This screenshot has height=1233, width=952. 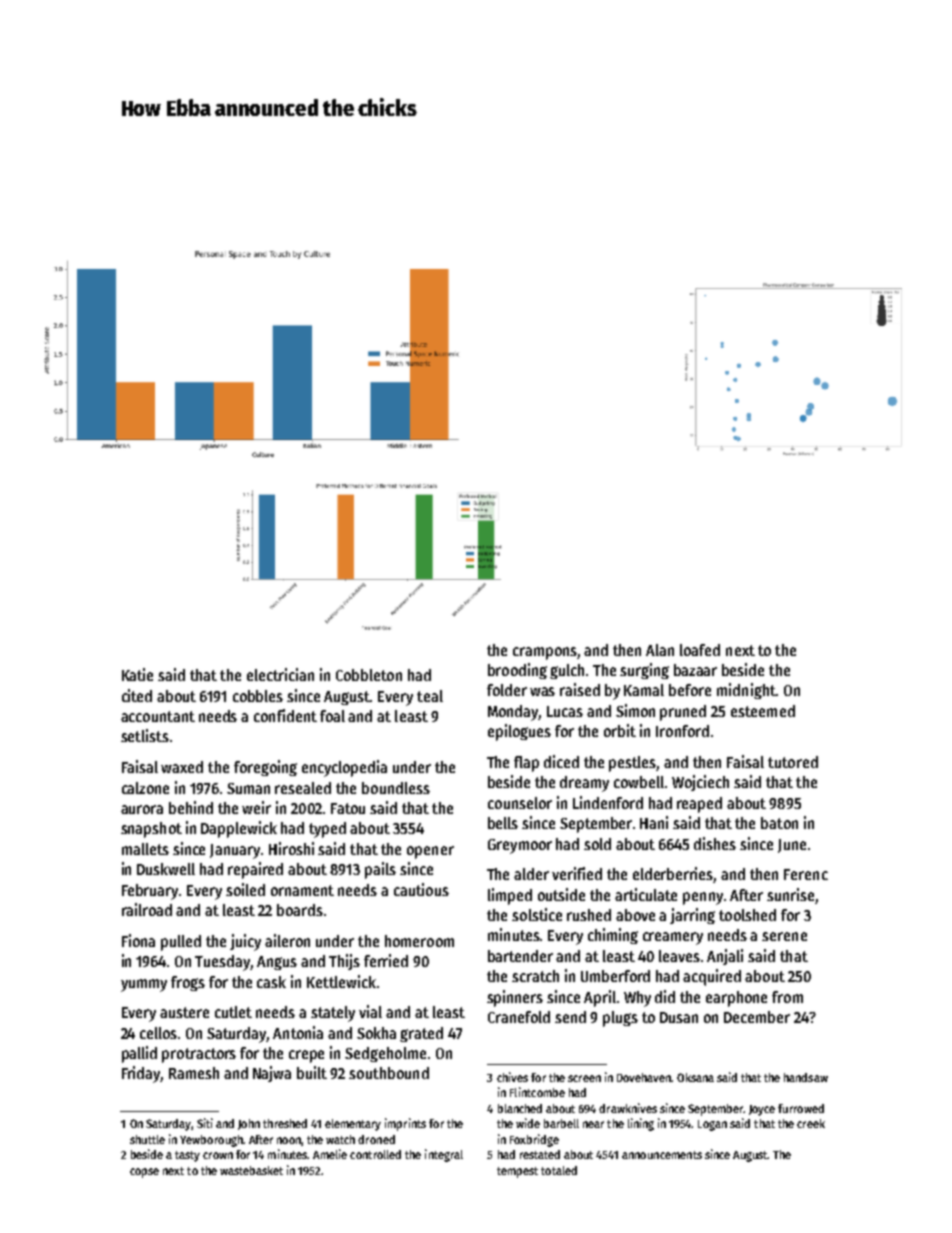 I want to click on loafed, so click(x=700, y=650).
